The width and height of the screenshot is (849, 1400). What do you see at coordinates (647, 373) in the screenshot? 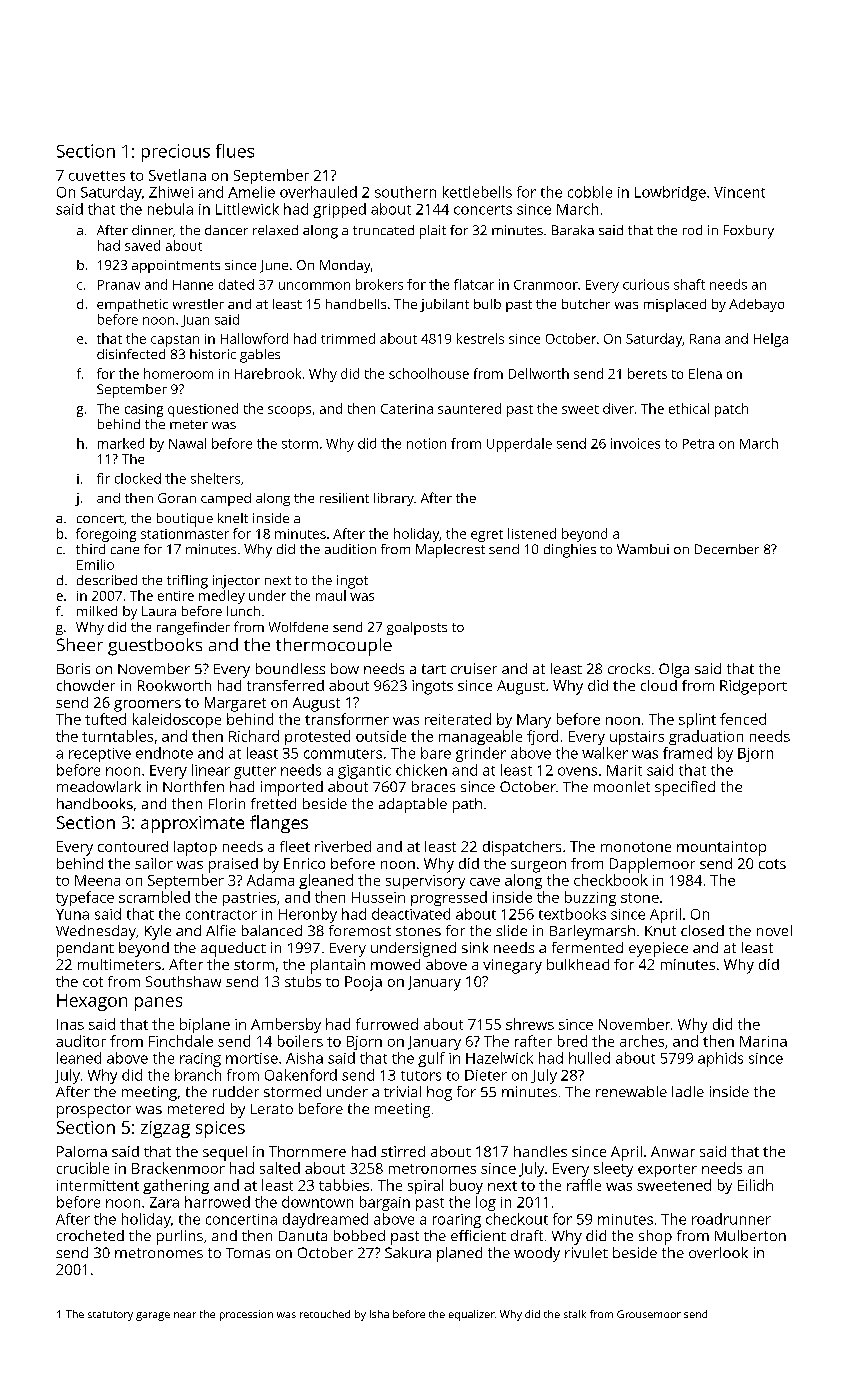
I see `berets` at bounding box center [647, 373].
